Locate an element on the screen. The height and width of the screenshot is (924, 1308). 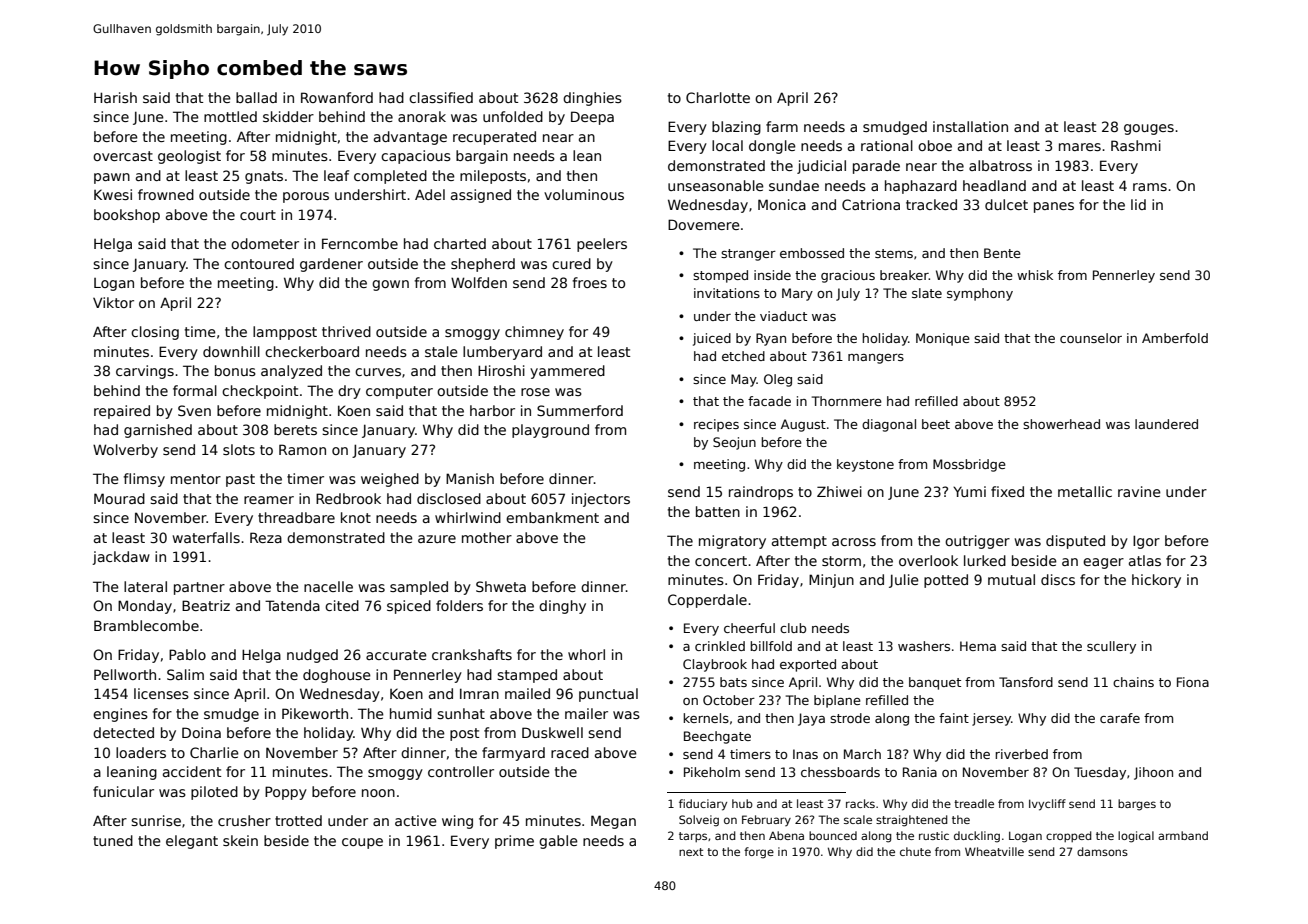
Yumi is located at coordinates (969, 491).
